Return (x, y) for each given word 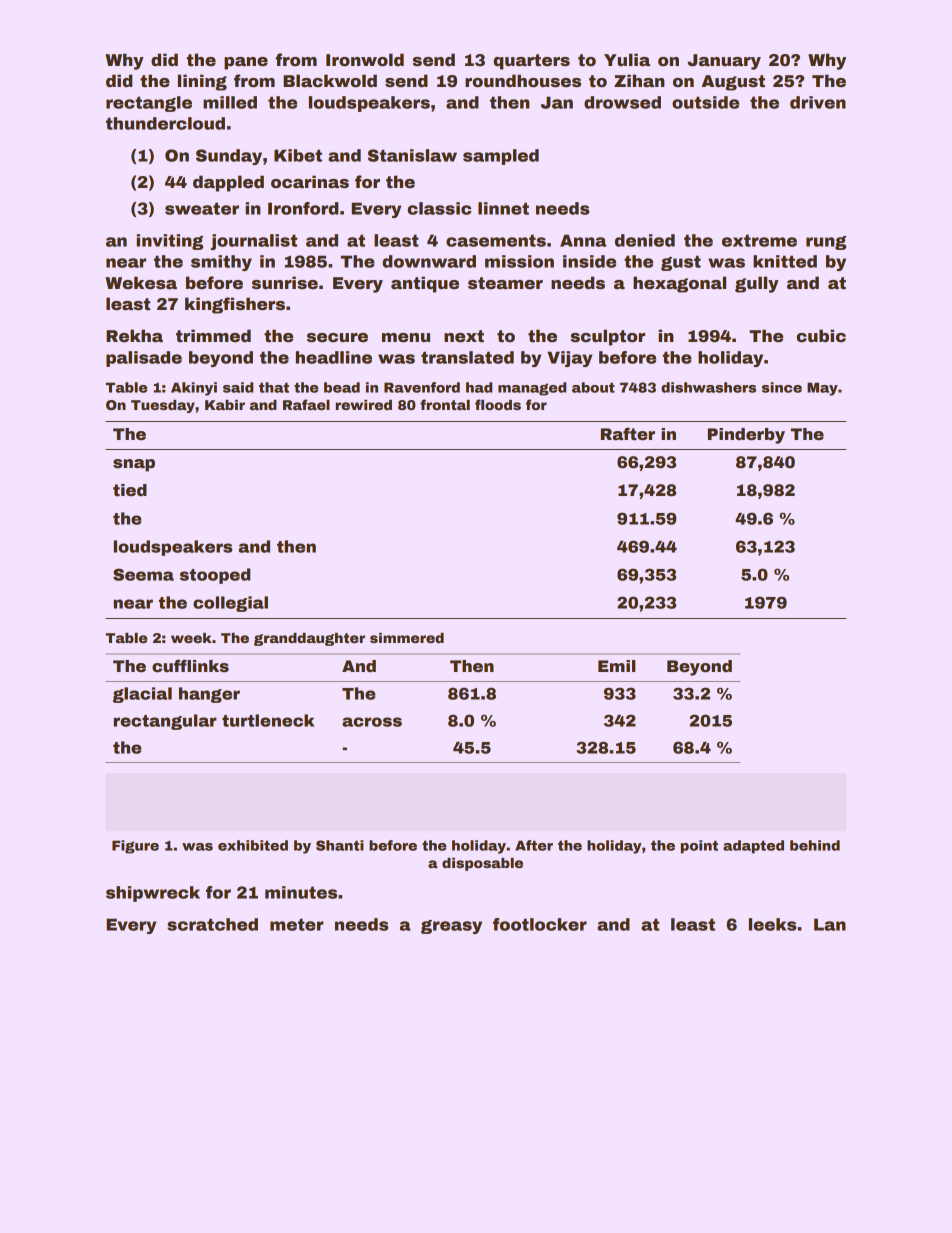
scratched (212, 924)
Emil (617, 666)
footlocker (540, 924)
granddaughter (309, 639)
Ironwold (365, 60)
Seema (143, 574)
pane (246, 63)
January (724, 62)
